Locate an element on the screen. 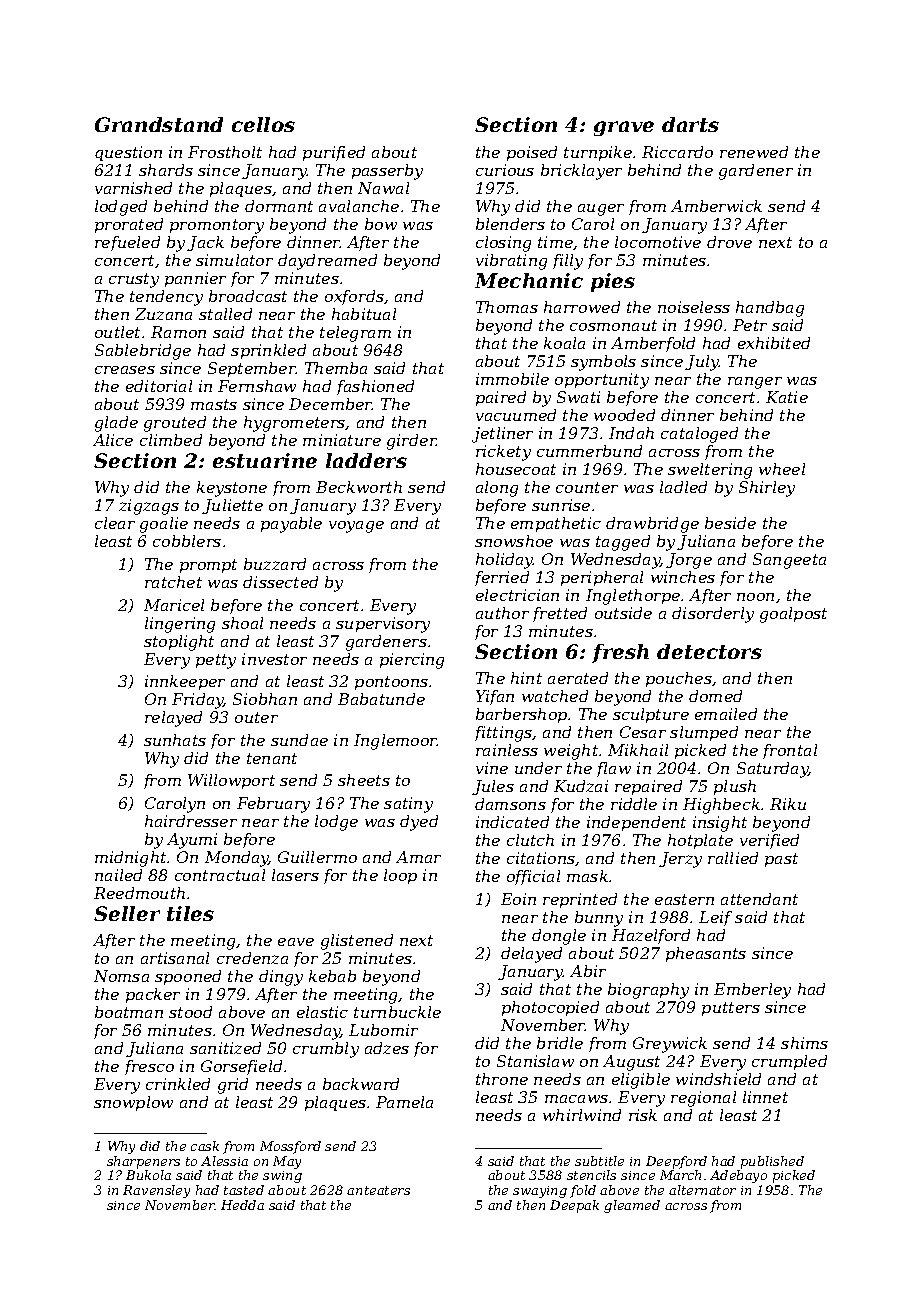  regional is located at coordinates (703, 1099).
